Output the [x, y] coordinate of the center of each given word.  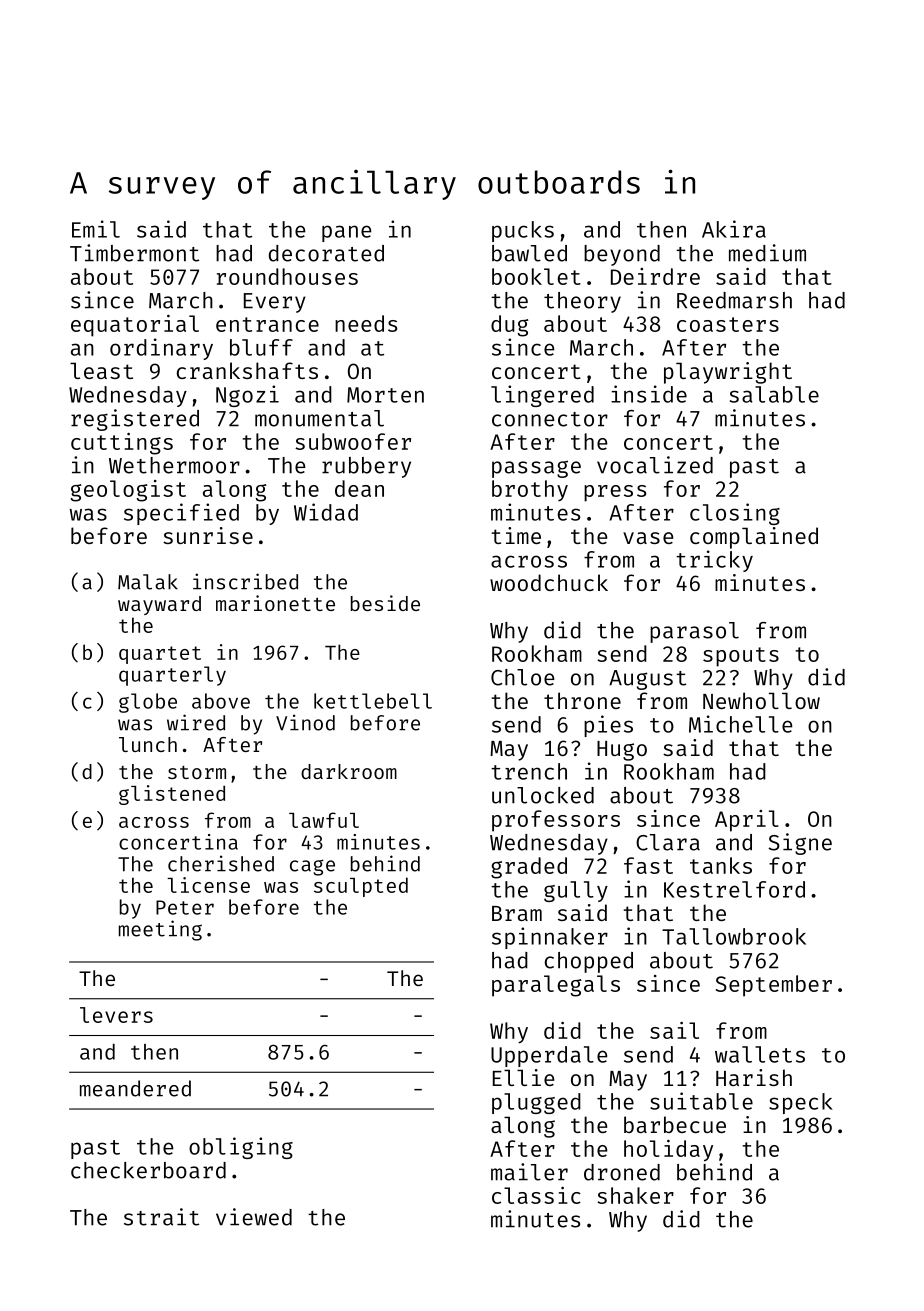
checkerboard [148, 1170]
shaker [635, 1195]
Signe [800, 844]
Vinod [305, 722]
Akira [734, 229]
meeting [160, 930]
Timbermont [134, 253]
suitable [701, 1101]
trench [529, 771]
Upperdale [549, 1056]
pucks [523, 231]
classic [536, 1195]
